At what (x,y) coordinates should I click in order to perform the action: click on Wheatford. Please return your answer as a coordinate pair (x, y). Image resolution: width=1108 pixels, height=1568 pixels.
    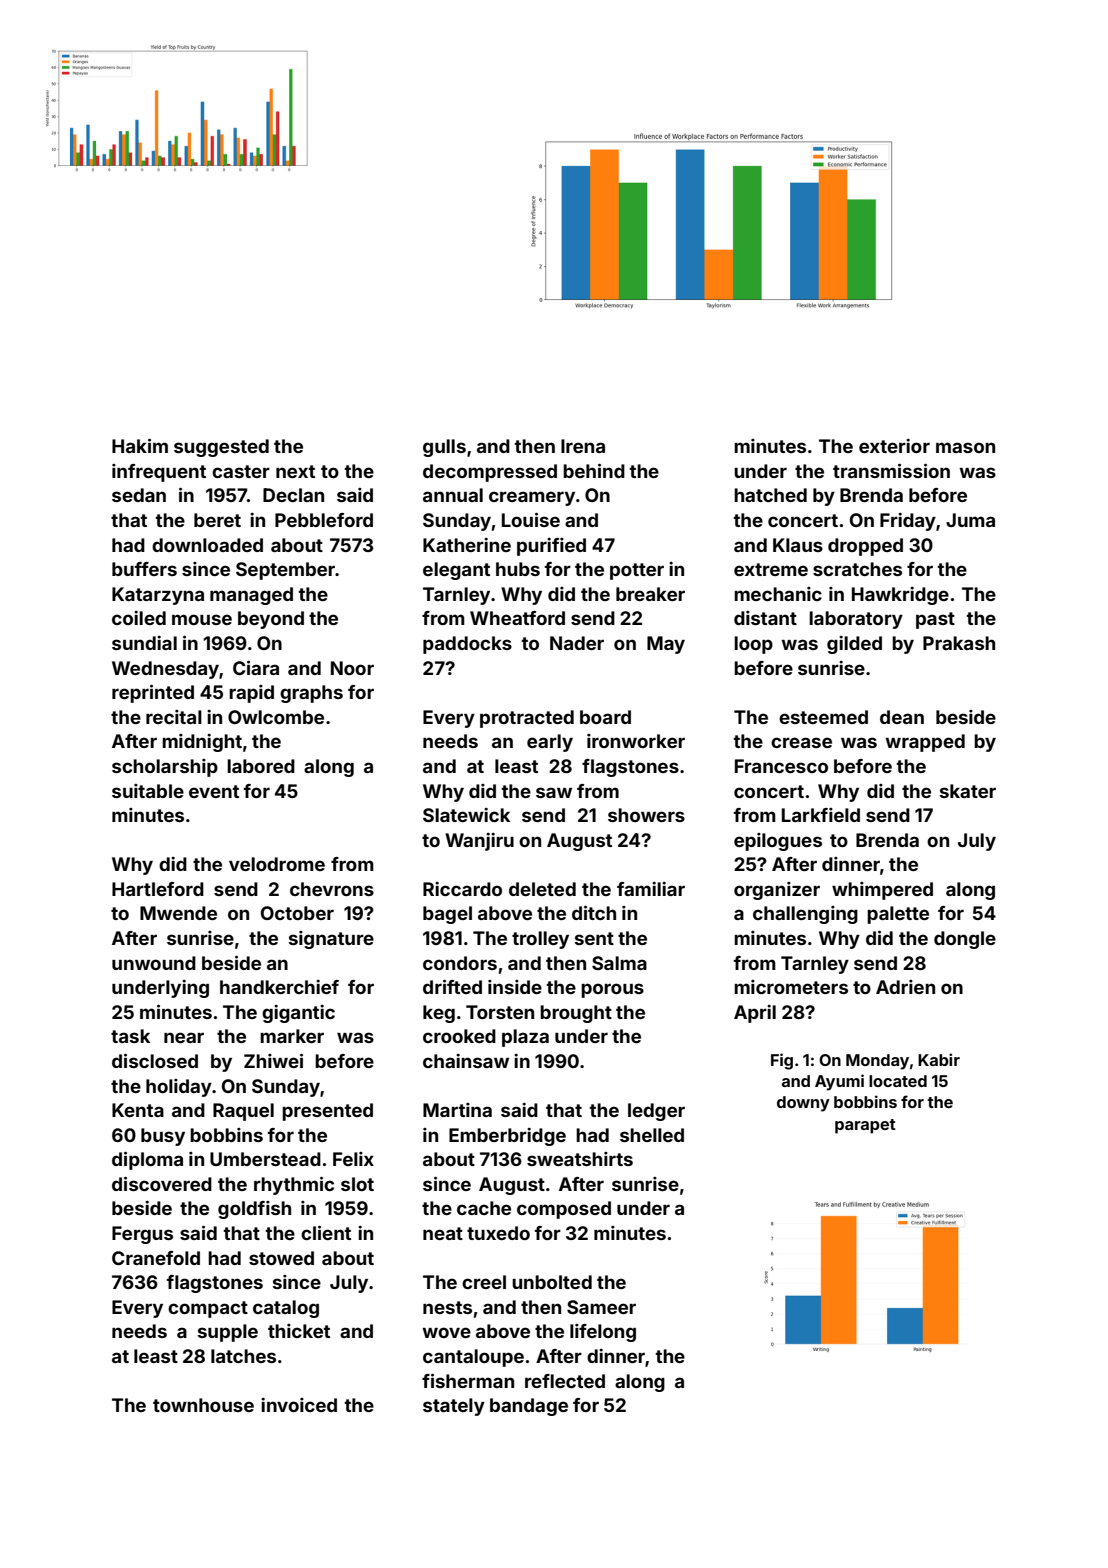
    Looking at the image, I should click on (517, 618).
